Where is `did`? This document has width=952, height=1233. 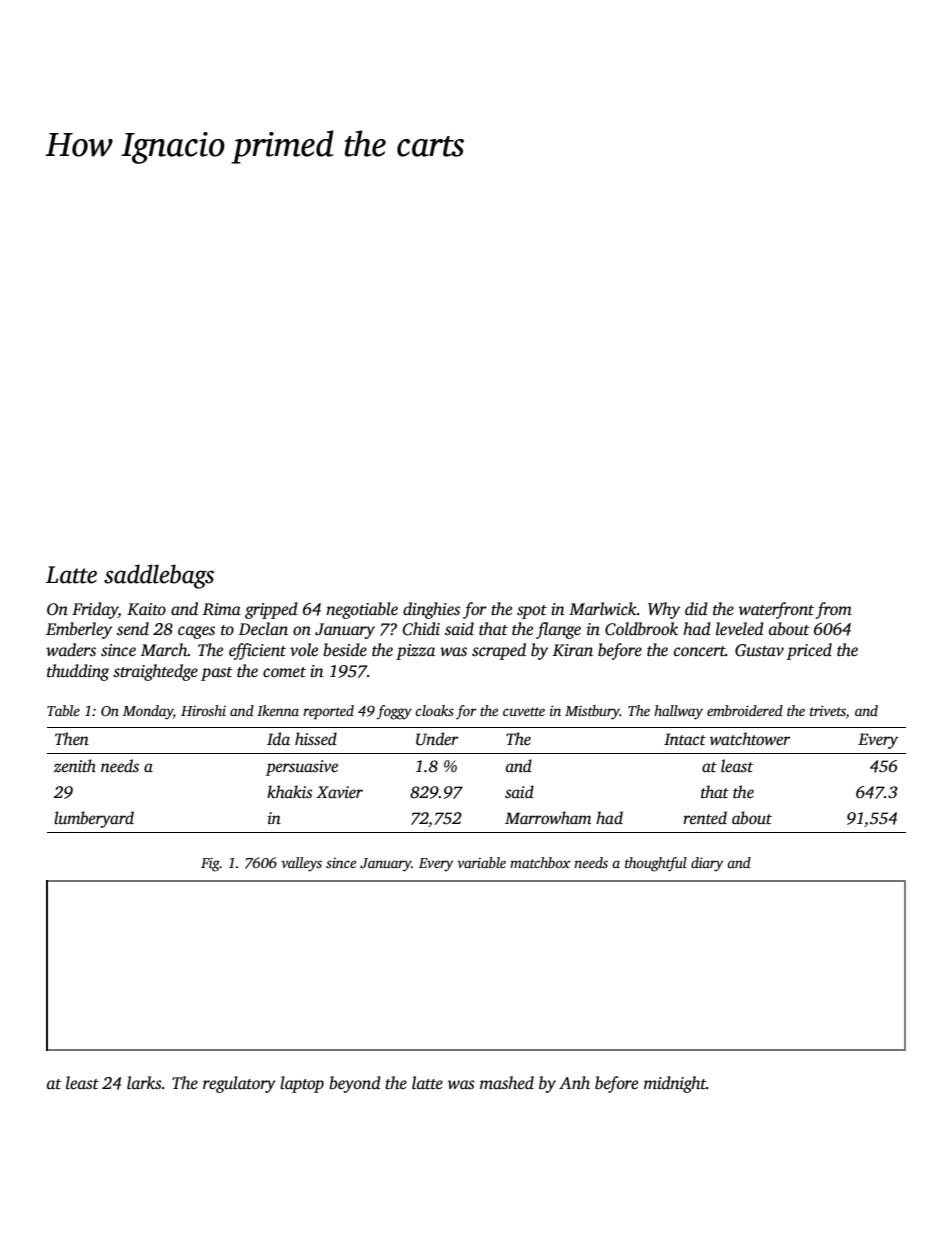 did is located at coordinates (696, 609).
